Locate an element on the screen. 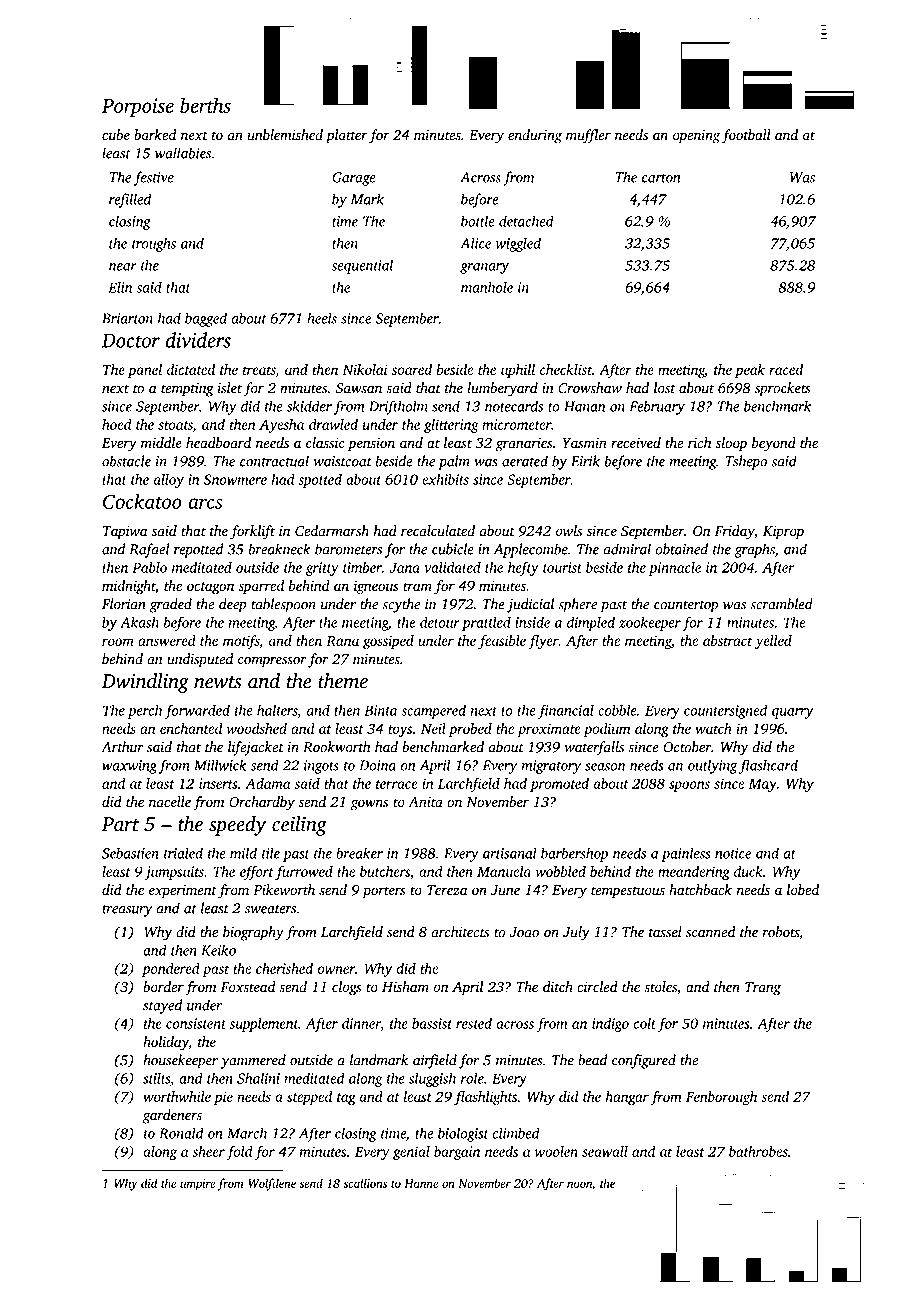  muffler is located at coordinates (588, 136).
